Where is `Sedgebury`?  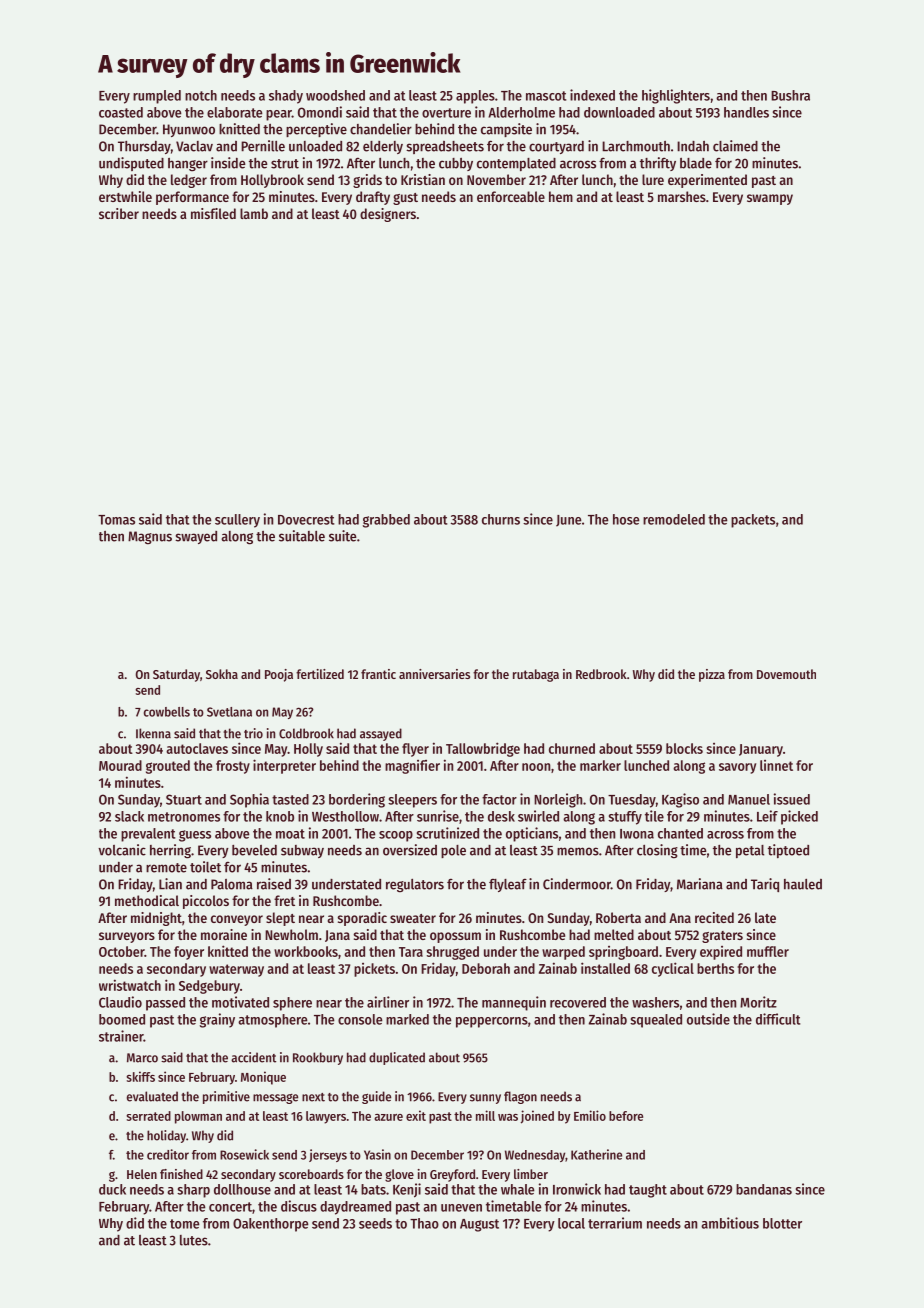 Sedgebury is located at coordinates (209, 987).
